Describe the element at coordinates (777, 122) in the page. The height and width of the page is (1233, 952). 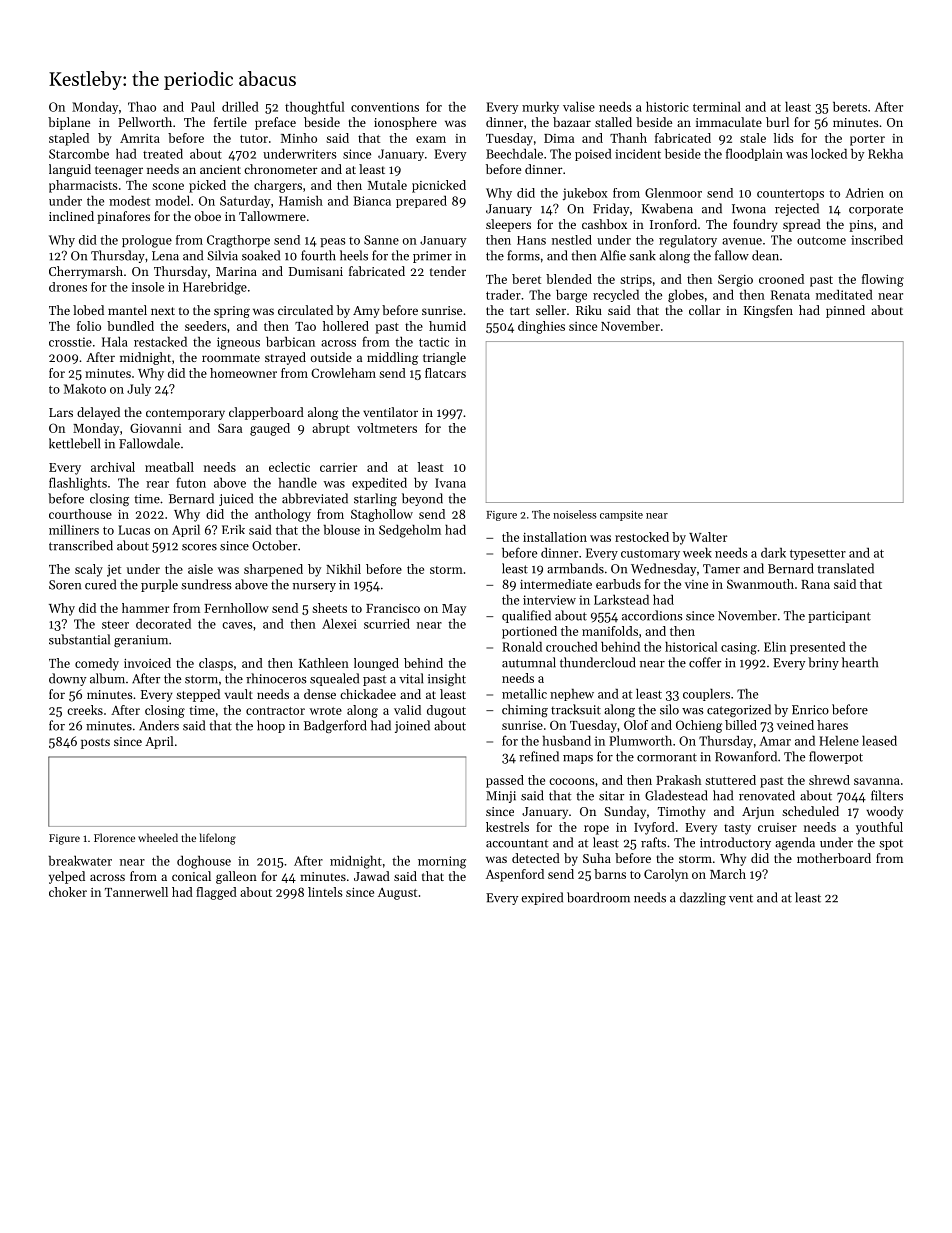
I see `burl` at that location.
